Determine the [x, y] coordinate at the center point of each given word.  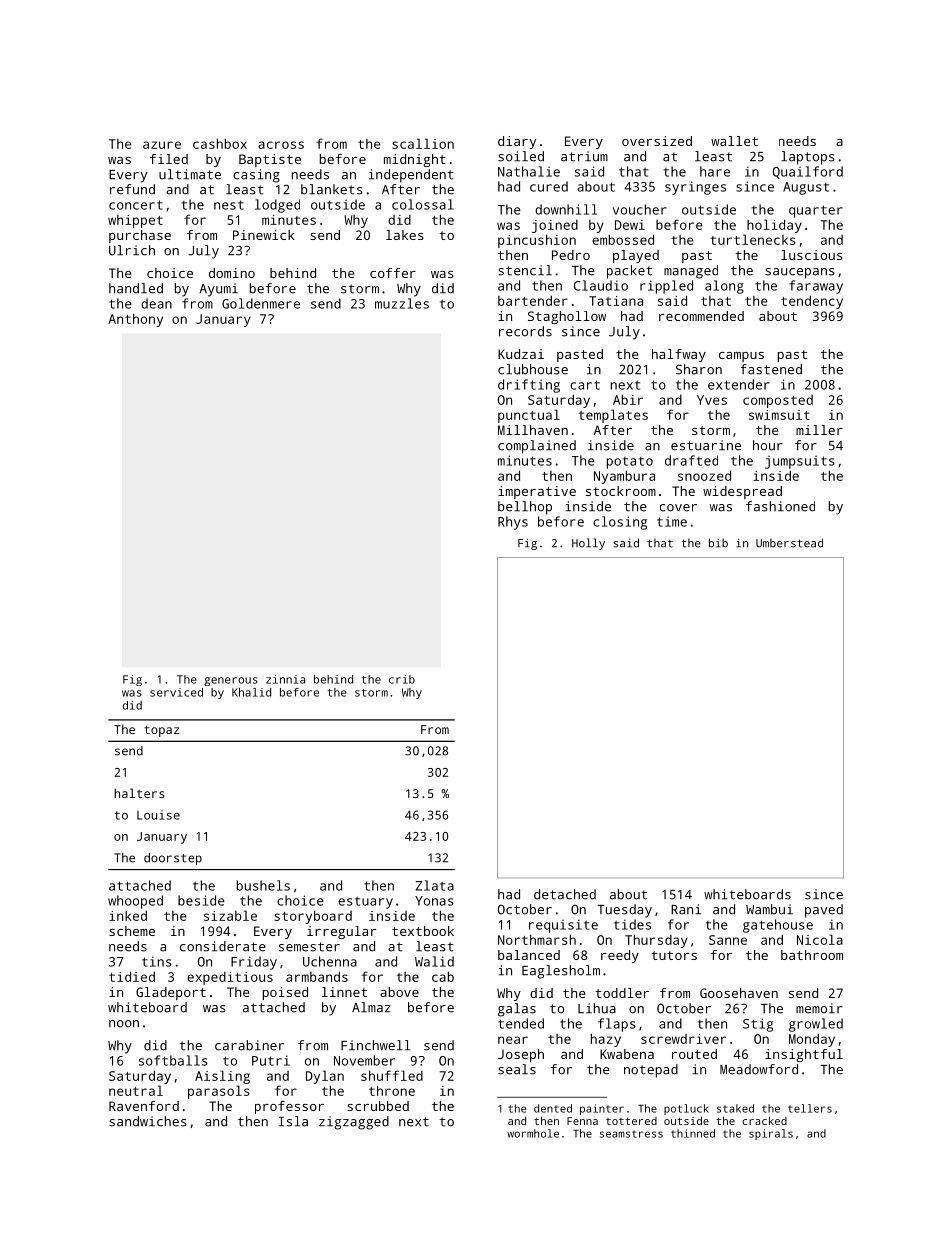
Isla [293, 1121]
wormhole [533, 1133]
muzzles [402, 303]
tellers [810, 1108]
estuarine [706, 445]
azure [162, 145]
